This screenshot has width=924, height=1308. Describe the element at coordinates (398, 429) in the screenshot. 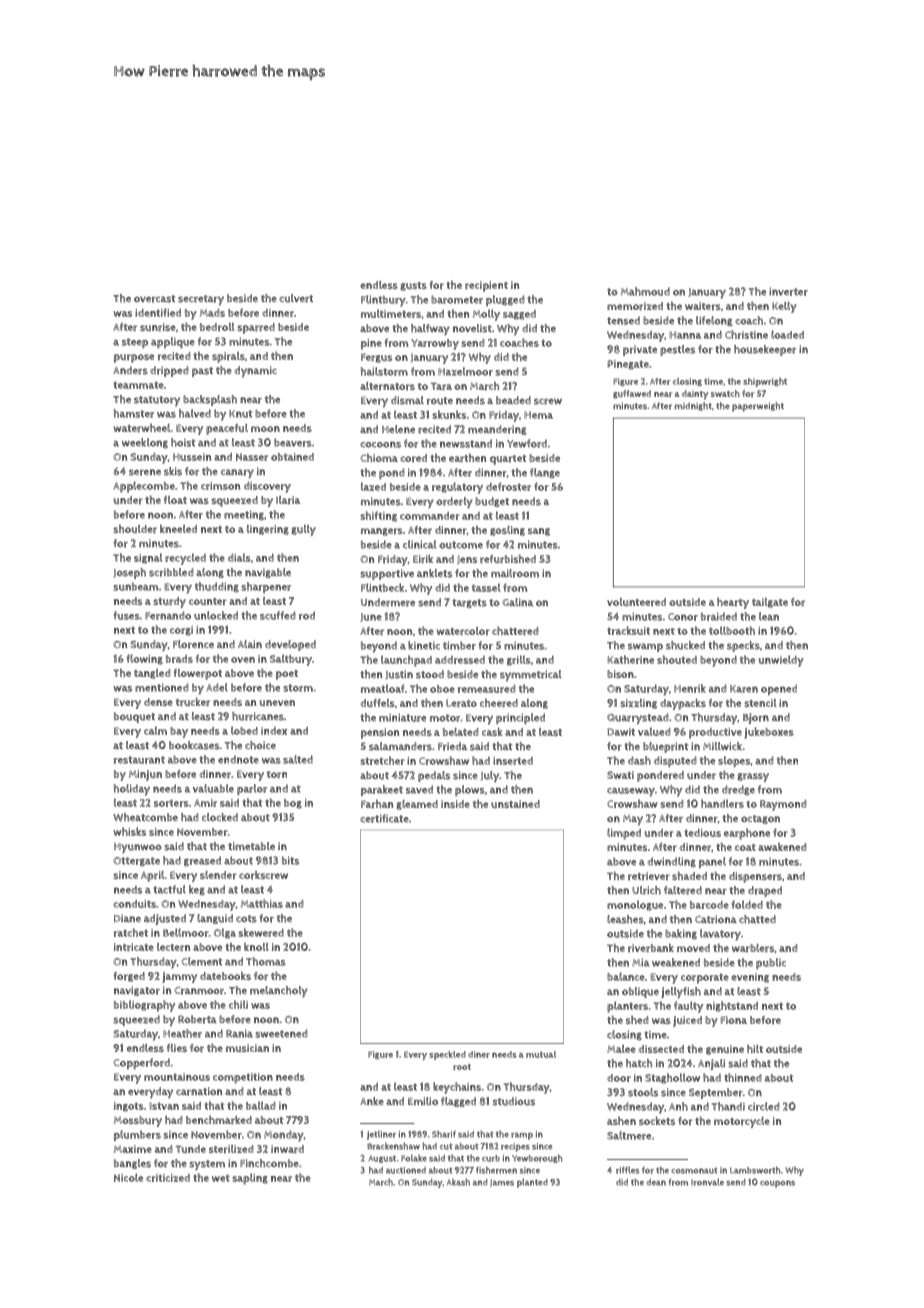

I see `Helene` at that location.
